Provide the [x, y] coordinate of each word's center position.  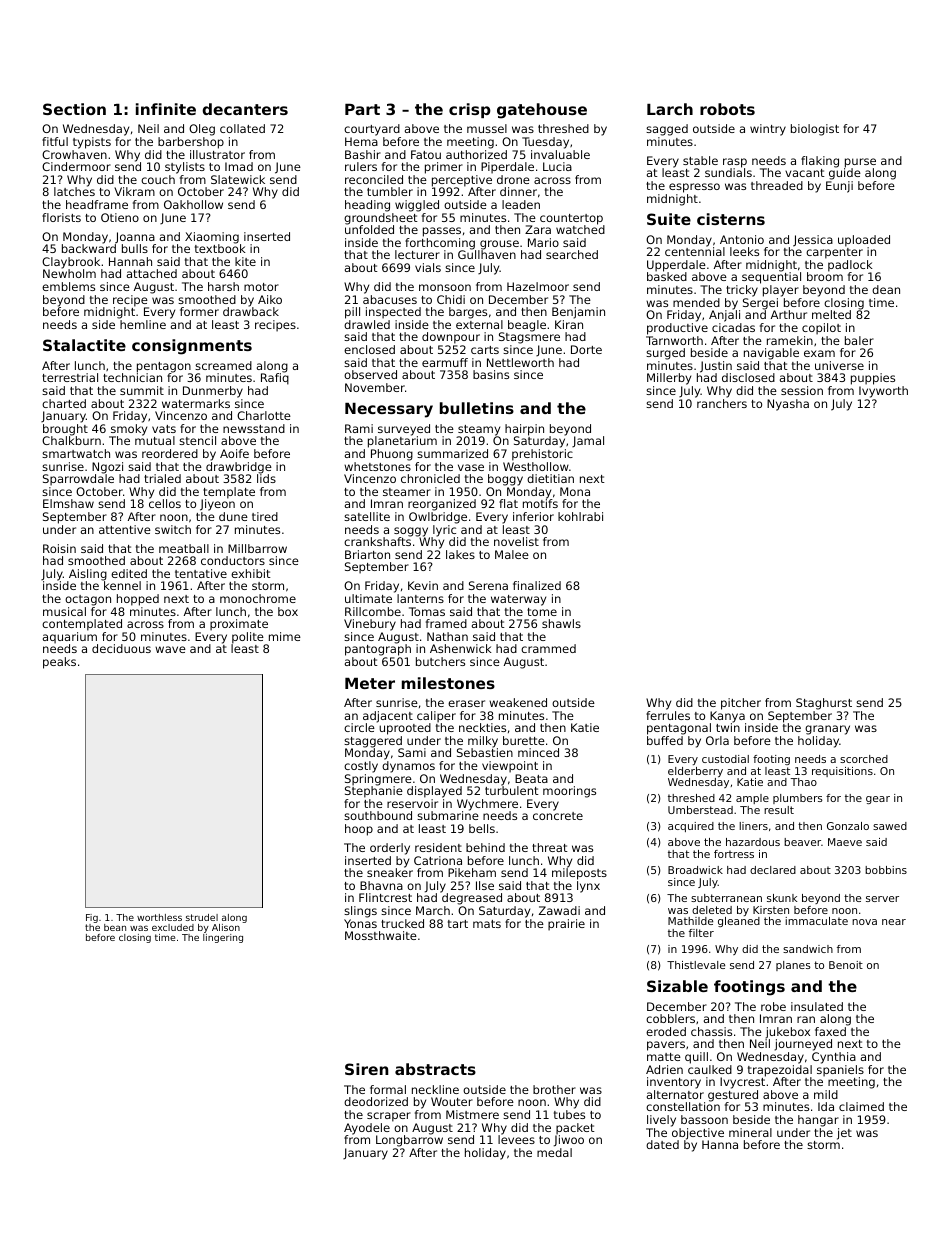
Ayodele [367, 1129]
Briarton [367, 554]
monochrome [258, 598]
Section [74, 109]
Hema [361, 141]
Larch [670, 109]
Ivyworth [883, 392]
